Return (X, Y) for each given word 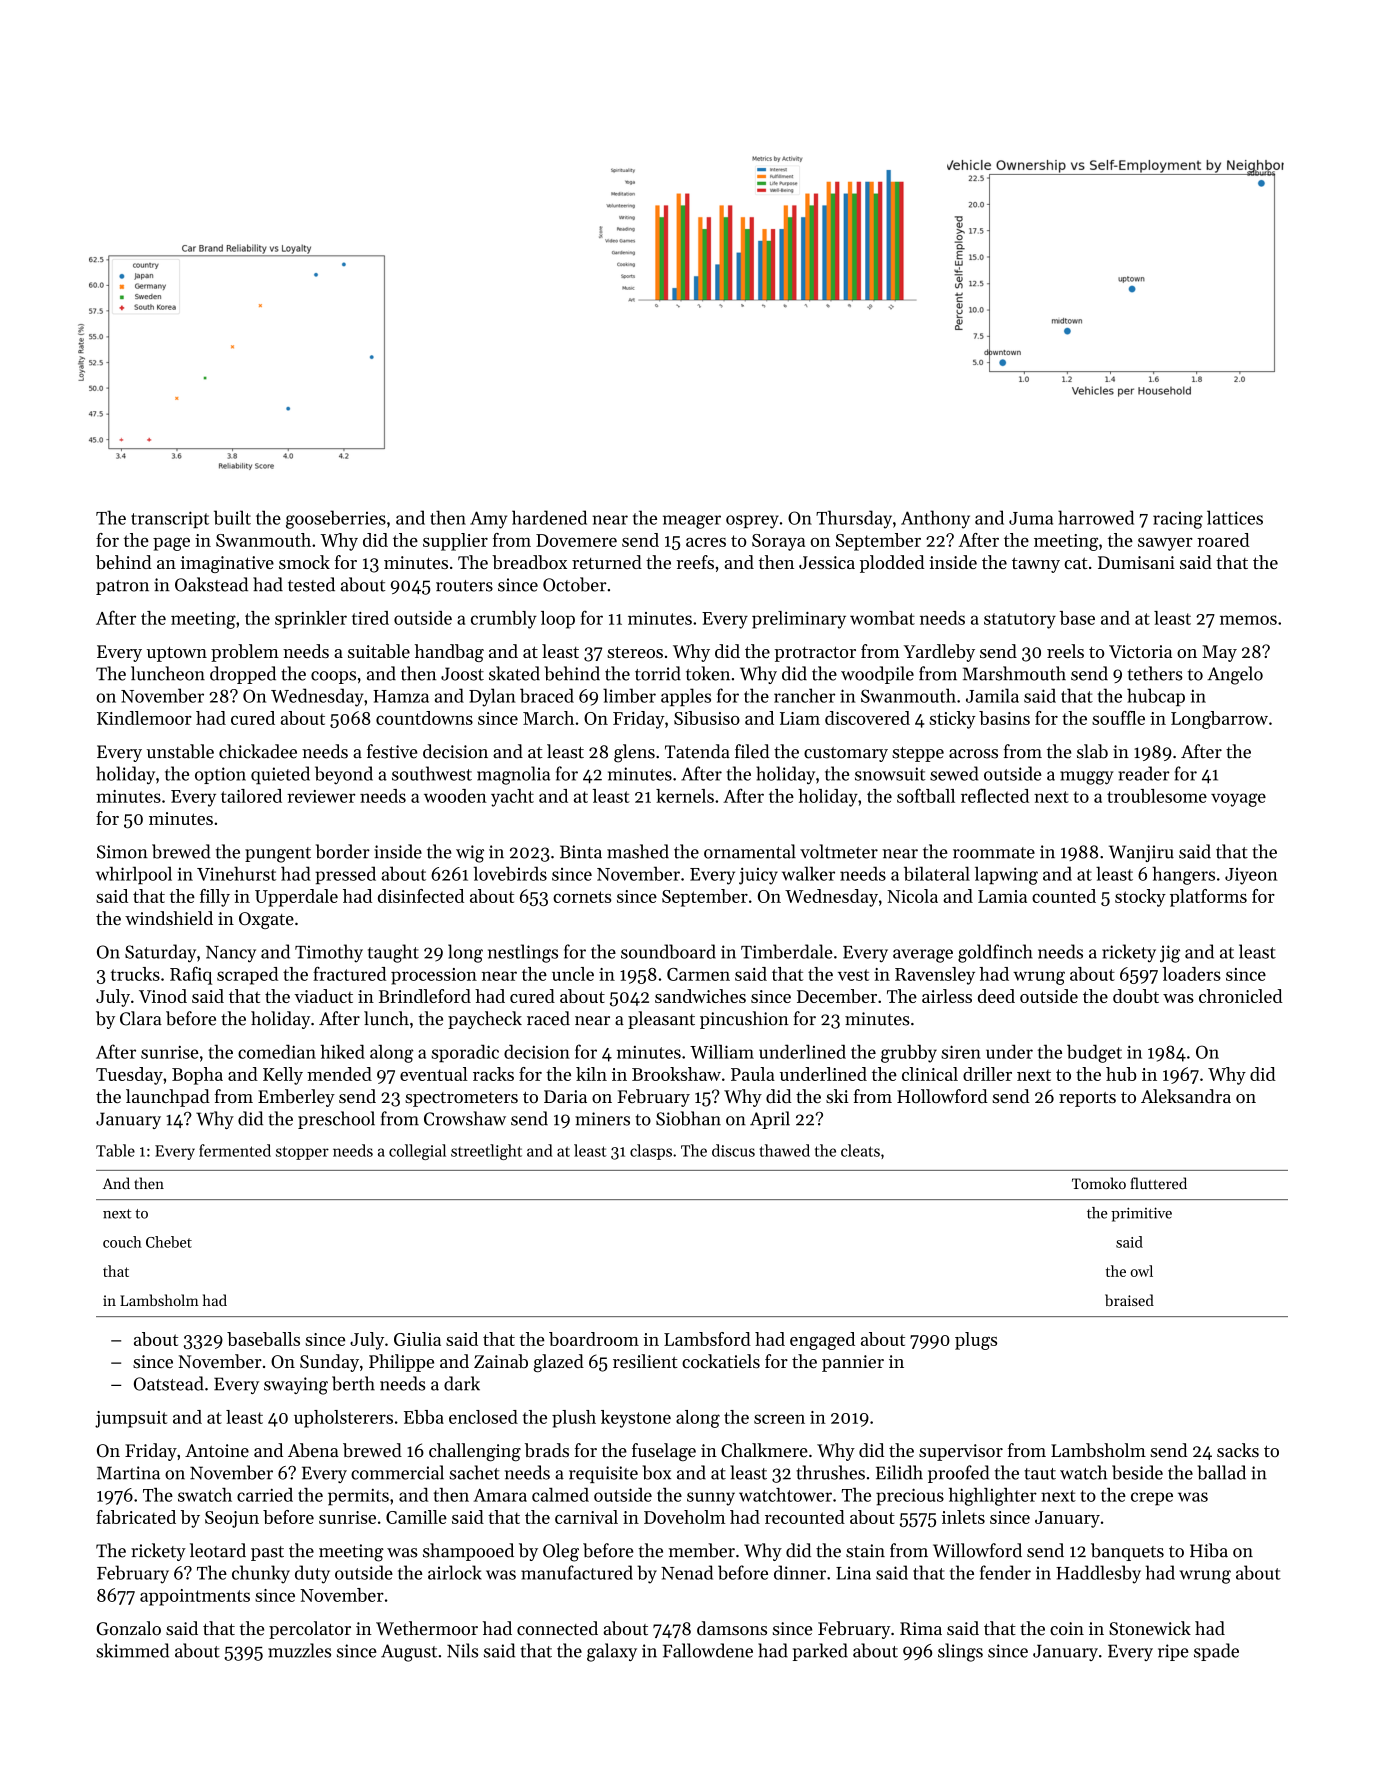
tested (311, 584)
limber (629, 695)
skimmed (132, 1650)
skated (514, 673)
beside (1137, 1472)
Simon (122, 852)
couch (122, 1242)
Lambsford (707, 1339)
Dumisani (1136, 562)
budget (1094, 1053)
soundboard (668, 951)
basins (1004, 718)
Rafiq (191, 976)
